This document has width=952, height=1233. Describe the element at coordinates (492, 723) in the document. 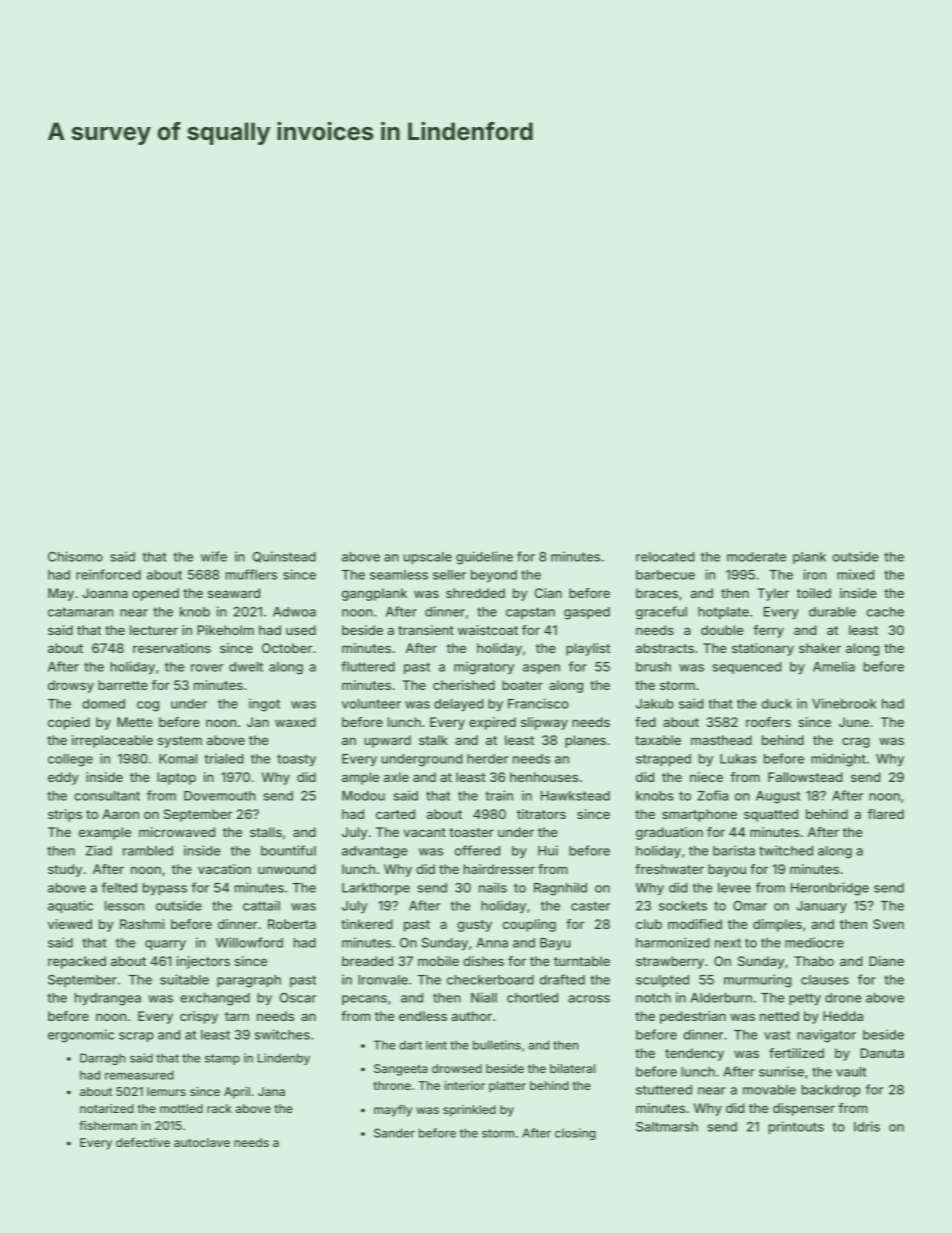

I see `expired` at that location.
